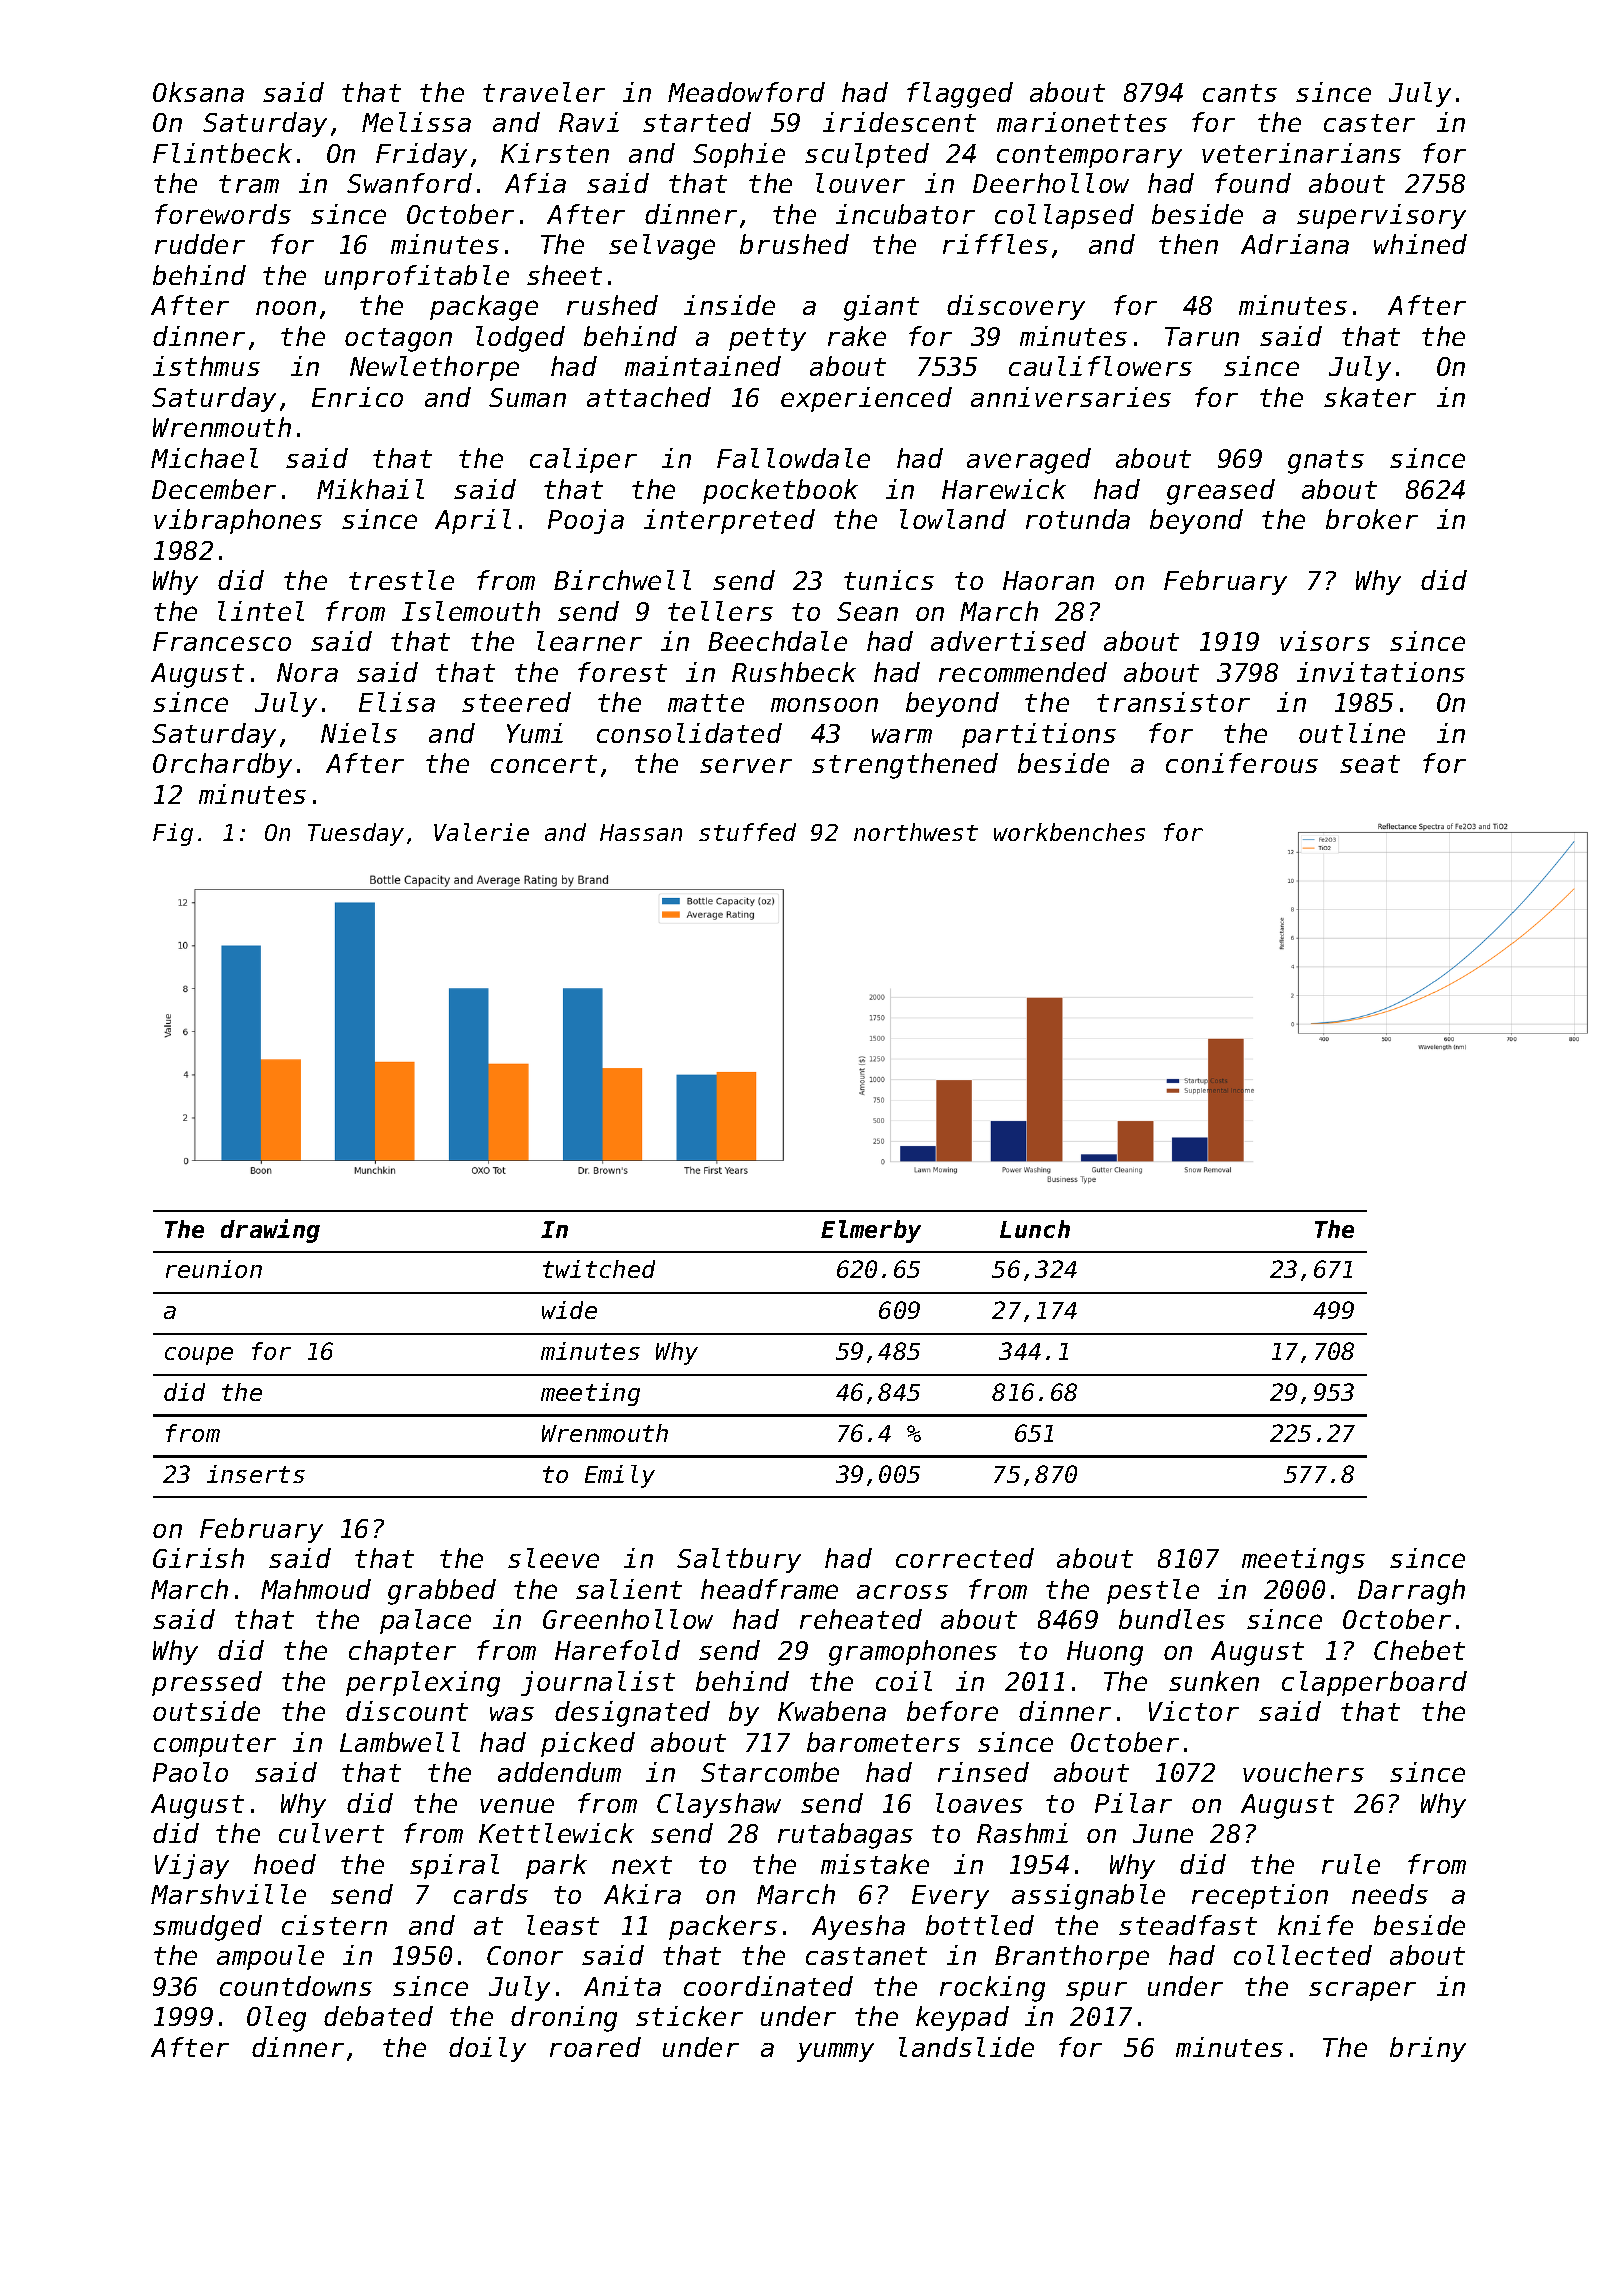 The width and height of the screenshot is (1620, 2292). Describe the element at coordinates (835, 2052) in the screenshot. I see `yummy` at that location.
